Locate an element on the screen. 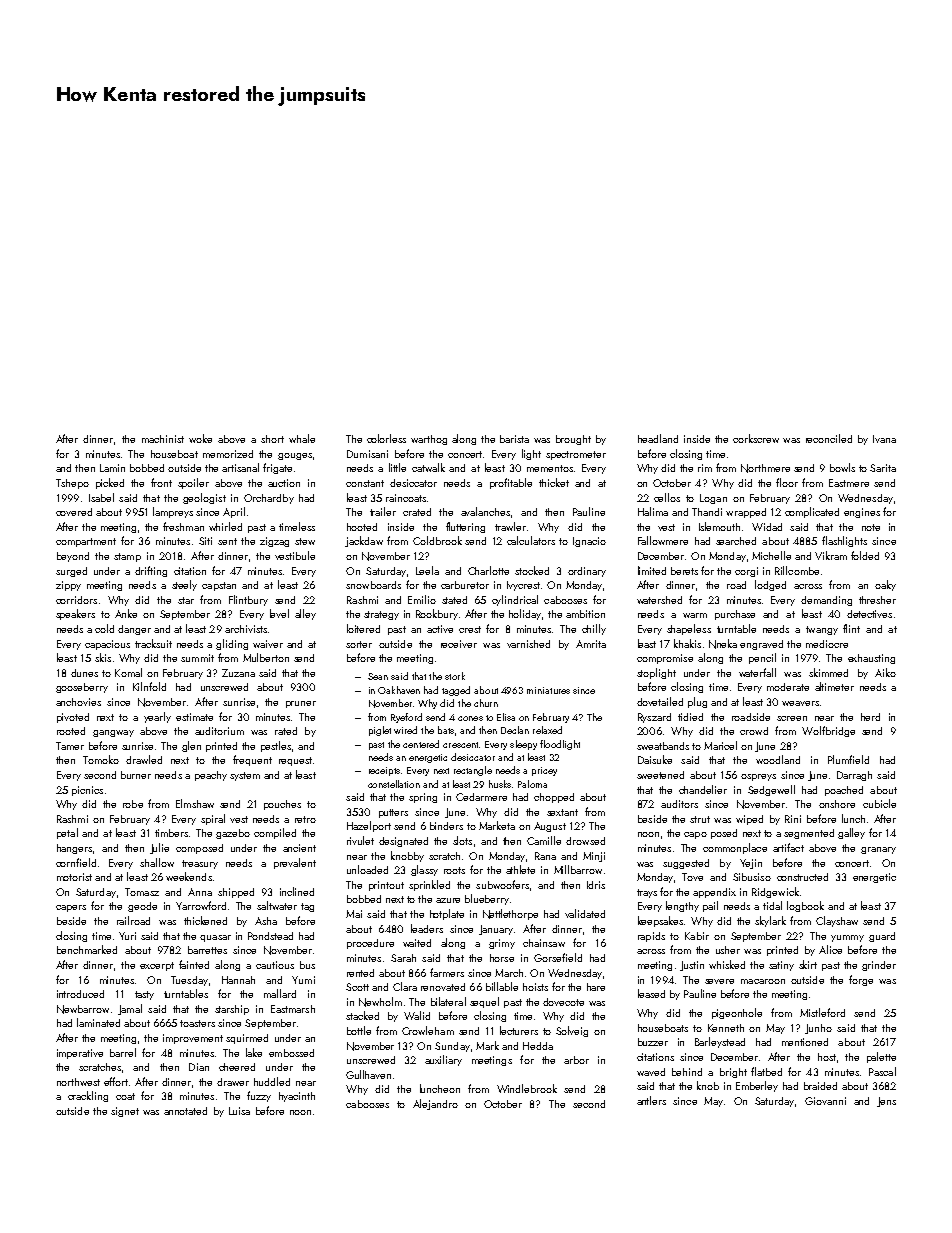 The height and width of the screenshot is (1233, 952). lengthy is located at coordinates (682, 906).
